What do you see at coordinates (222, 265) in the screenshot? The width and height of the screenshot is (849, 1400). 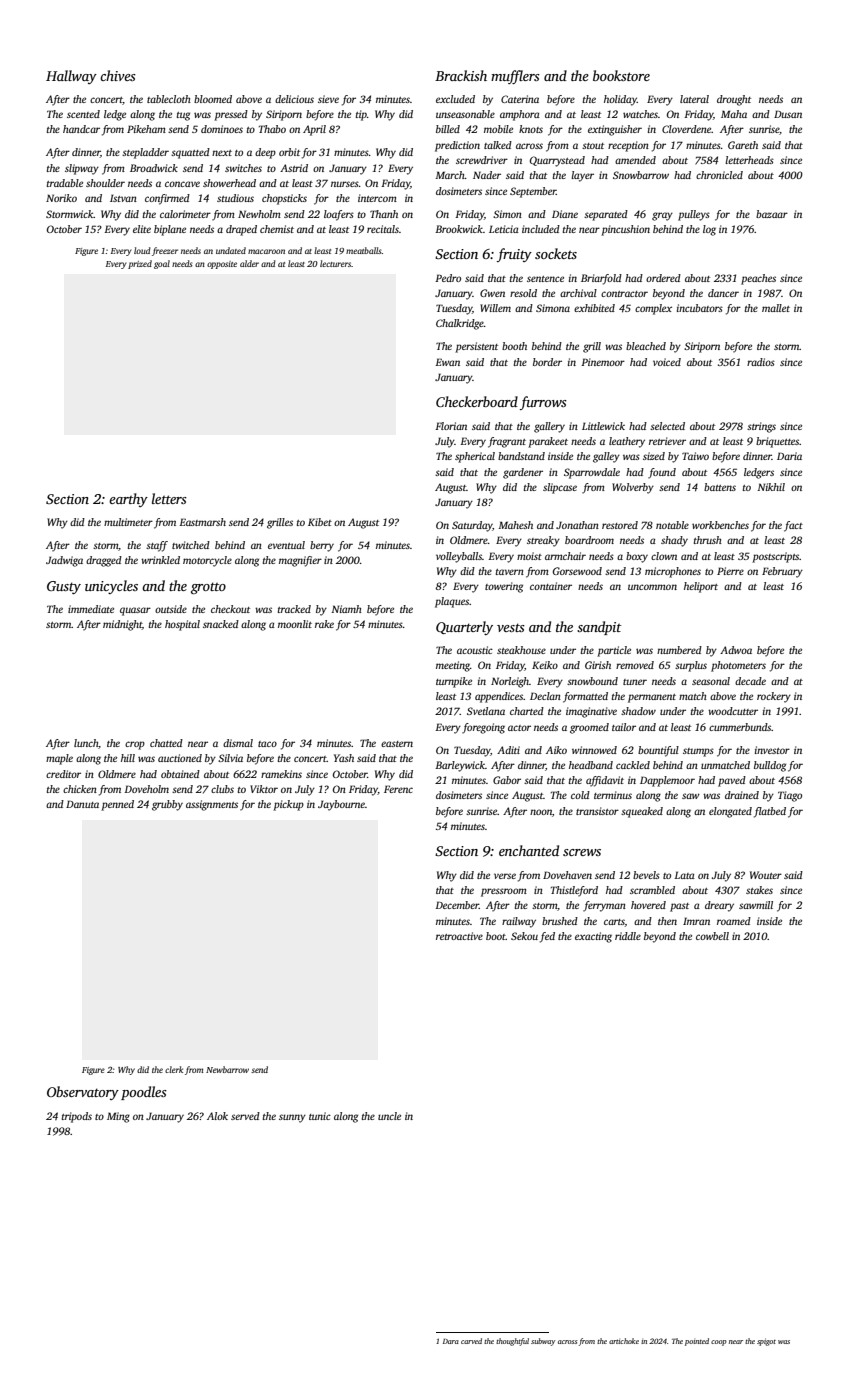 I see `opposite` at bounding box center [222, 265].
